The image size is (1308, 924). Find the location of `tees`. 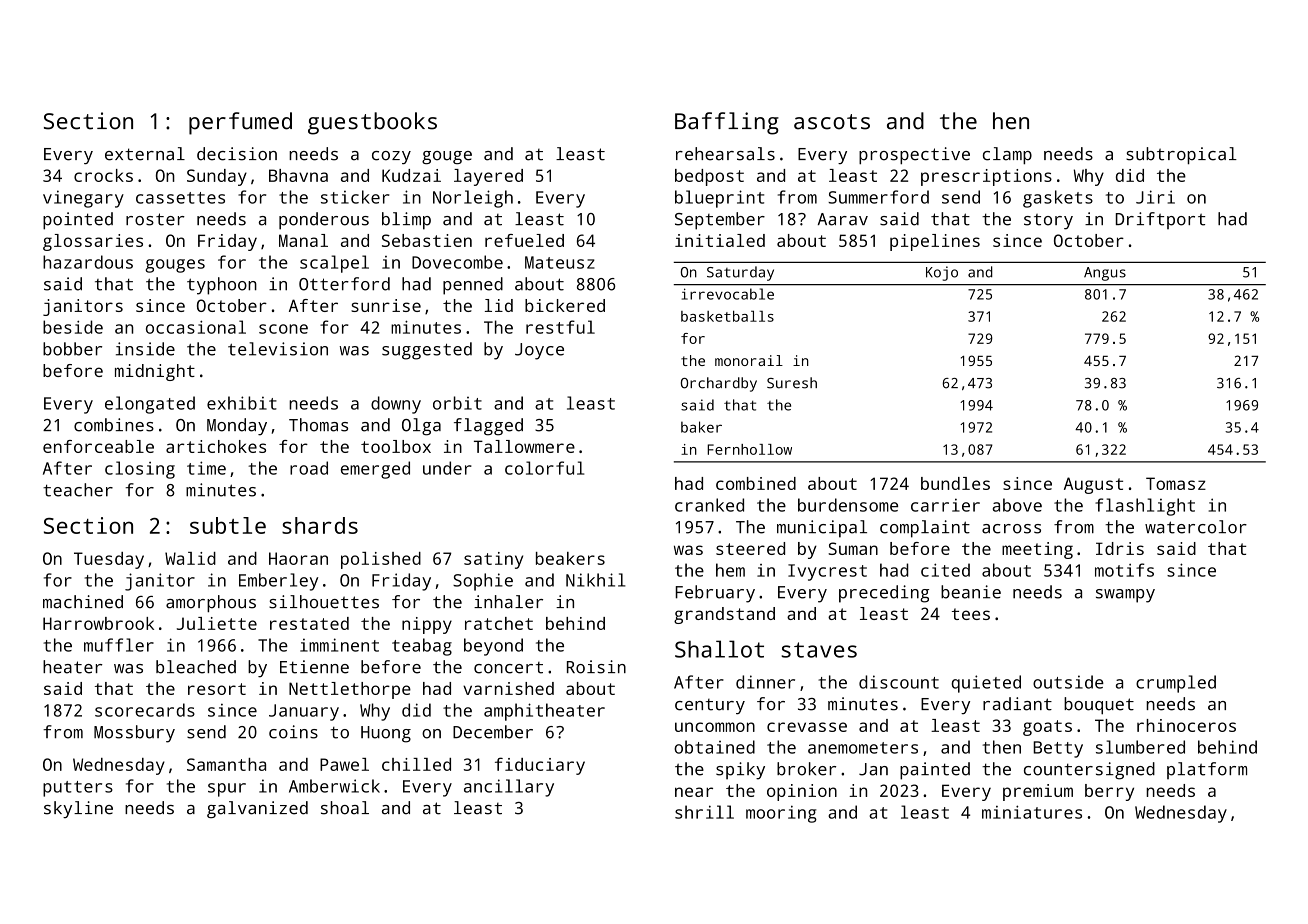

tees is located at coordinates (971, 614).
